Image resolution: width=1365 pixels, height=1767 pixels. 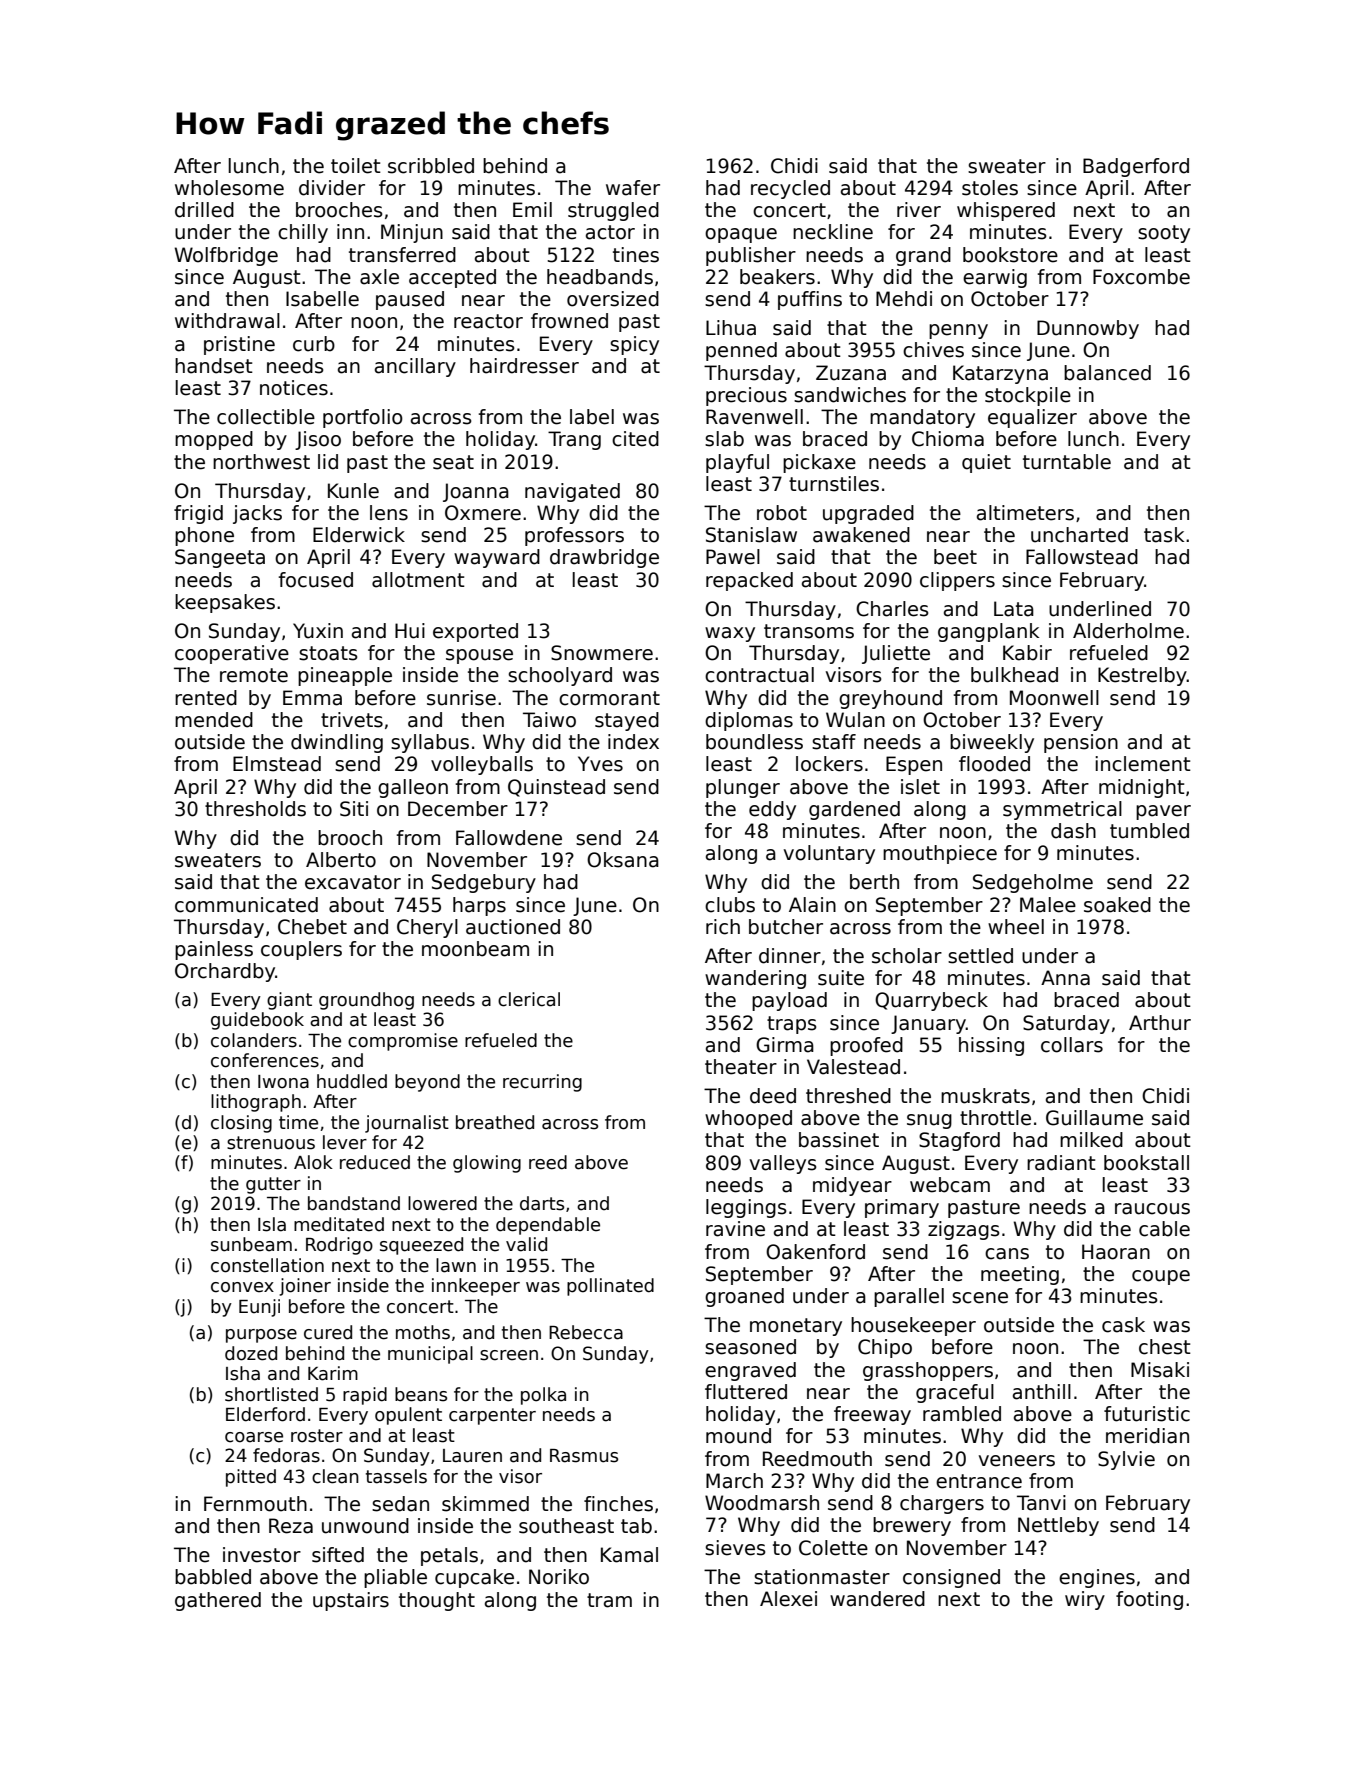 What do you see at coordinates (1107, 373) in the image?
I see `balanced` at bounding box center [1107, 373].
